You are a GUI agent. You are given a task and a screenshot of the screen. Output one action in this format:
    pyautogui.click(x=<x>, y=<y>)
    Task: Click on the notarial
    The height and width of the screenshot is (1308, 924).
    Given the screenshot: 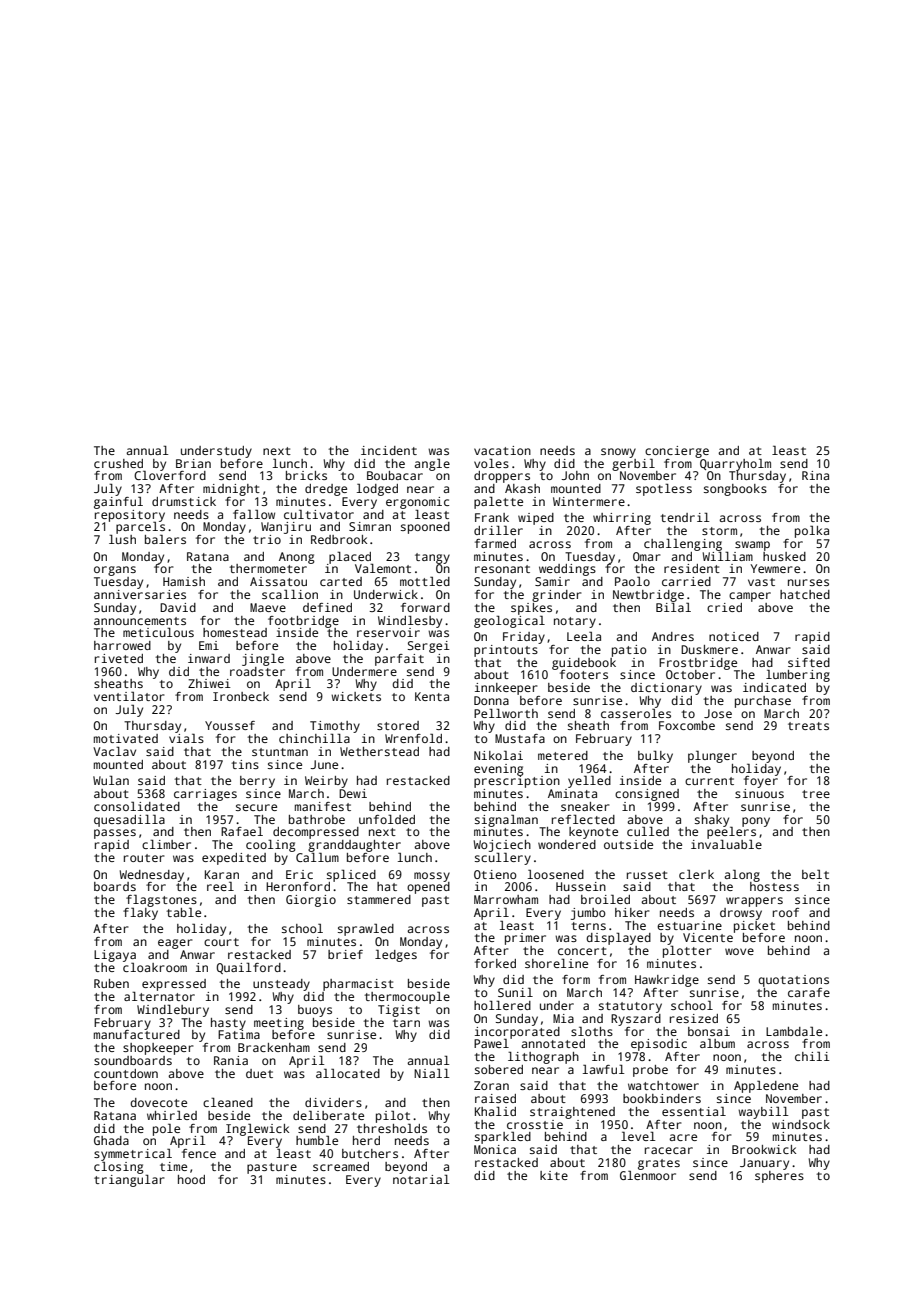 What is the action you would take?
    pyautogui.click(x=421, y=1179)
